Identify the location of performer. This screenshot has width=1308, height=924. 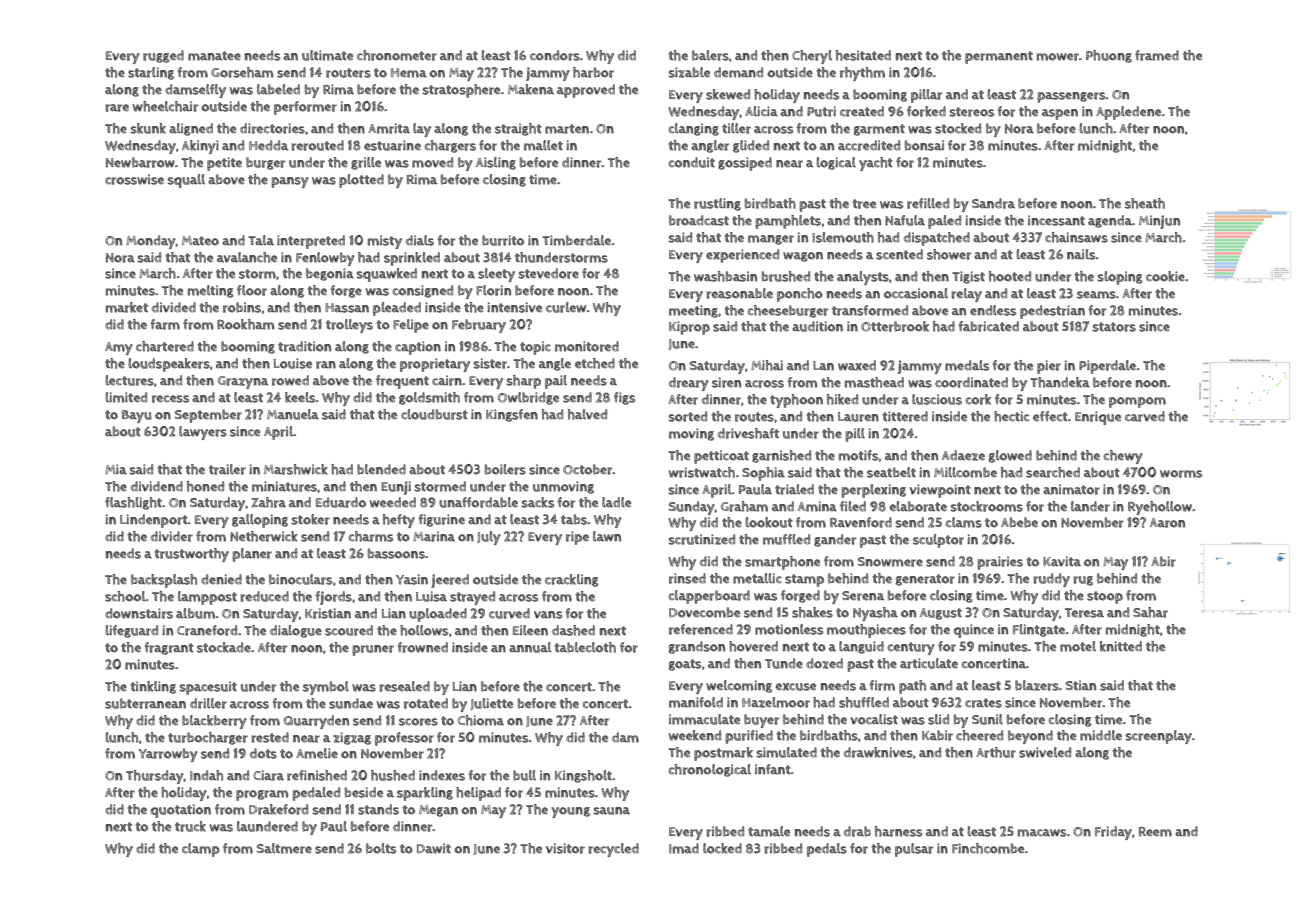
(305, 108).
